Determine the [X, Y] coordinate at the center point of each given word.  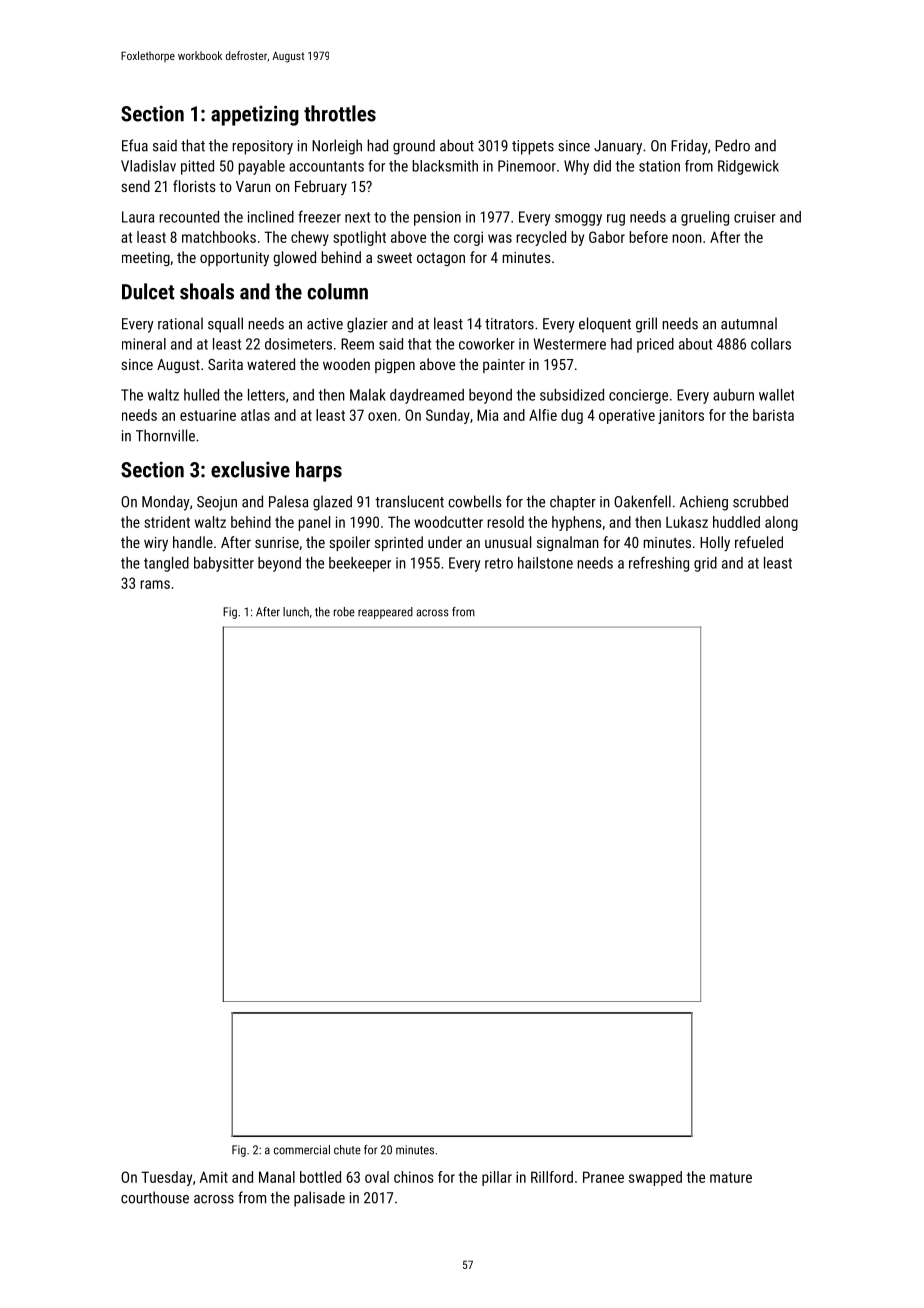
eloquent [605, 325]
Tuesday [166, 1178]
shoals [207, 291]
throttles [340, 113]
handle [193, 542]
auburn [733, 395]
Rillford [552, 1177]
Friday [689, 147]
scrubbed [760, 501]
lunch [296, 612]
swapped [655, 1178]
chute [347, 1150]
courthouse [155, 1197]
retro [499, 563]
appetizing [255, 115]
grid [705, 564]
